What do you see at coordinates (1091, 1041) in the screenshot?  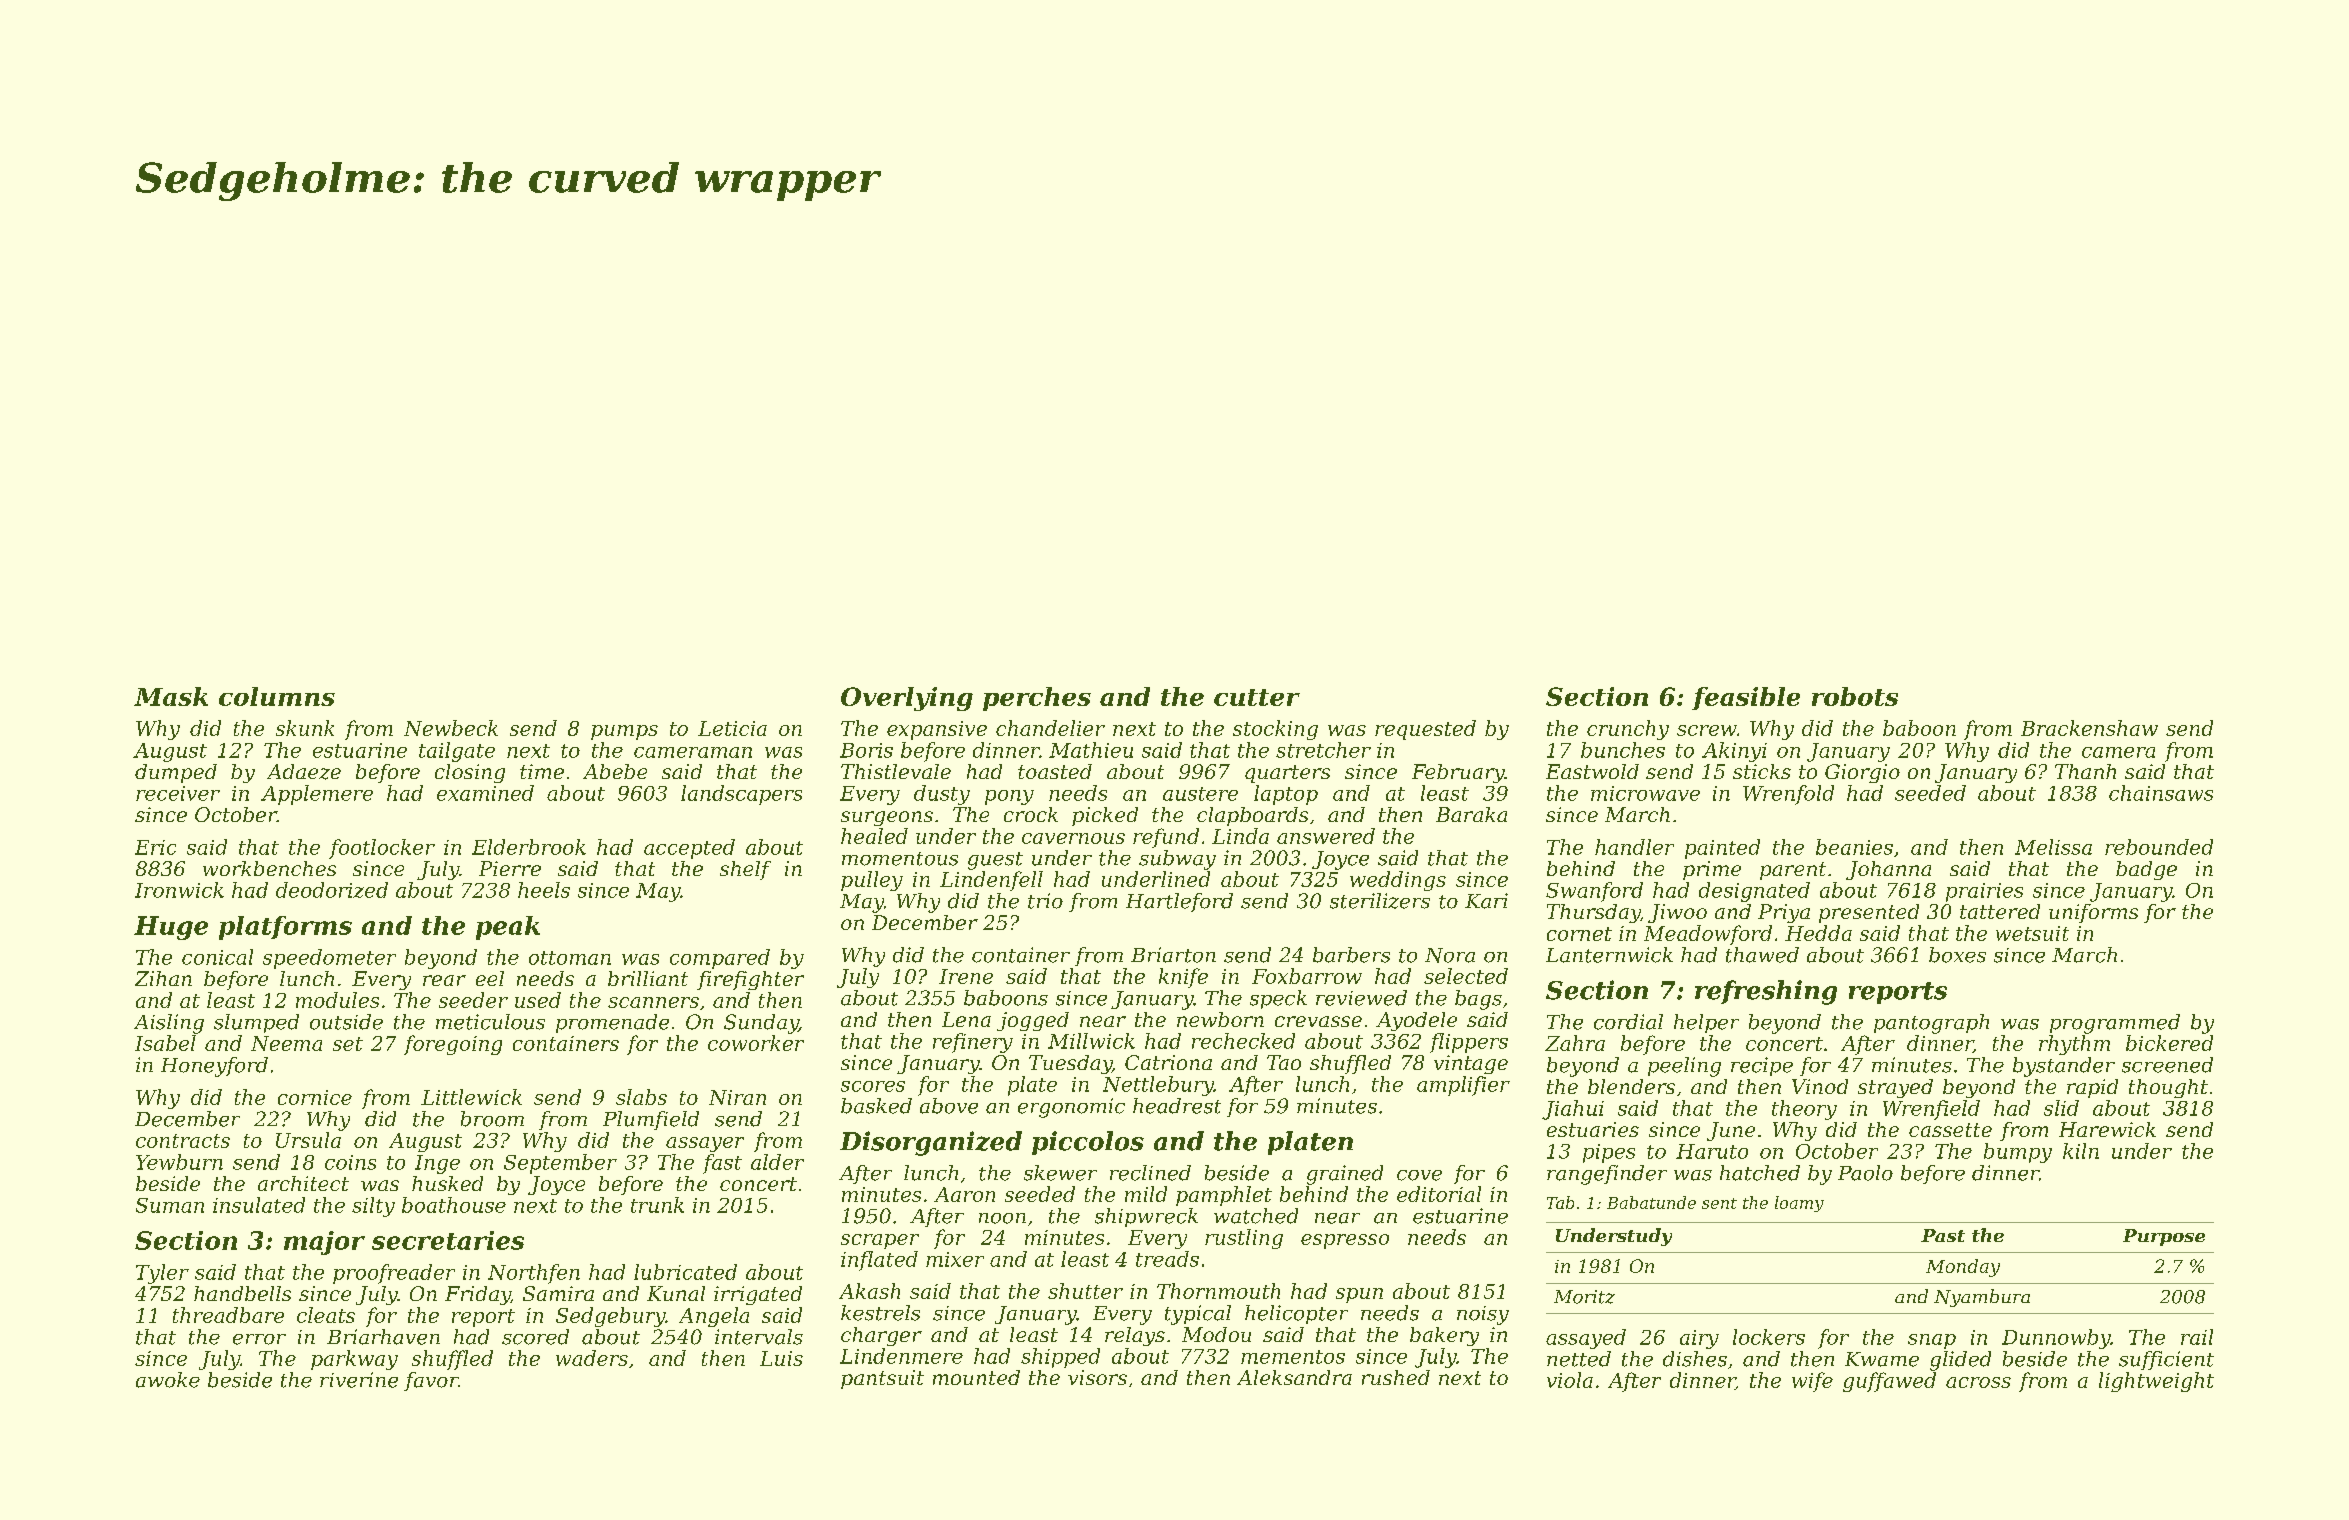 I see `Millwick` at bounding box center [1091, 1041].
